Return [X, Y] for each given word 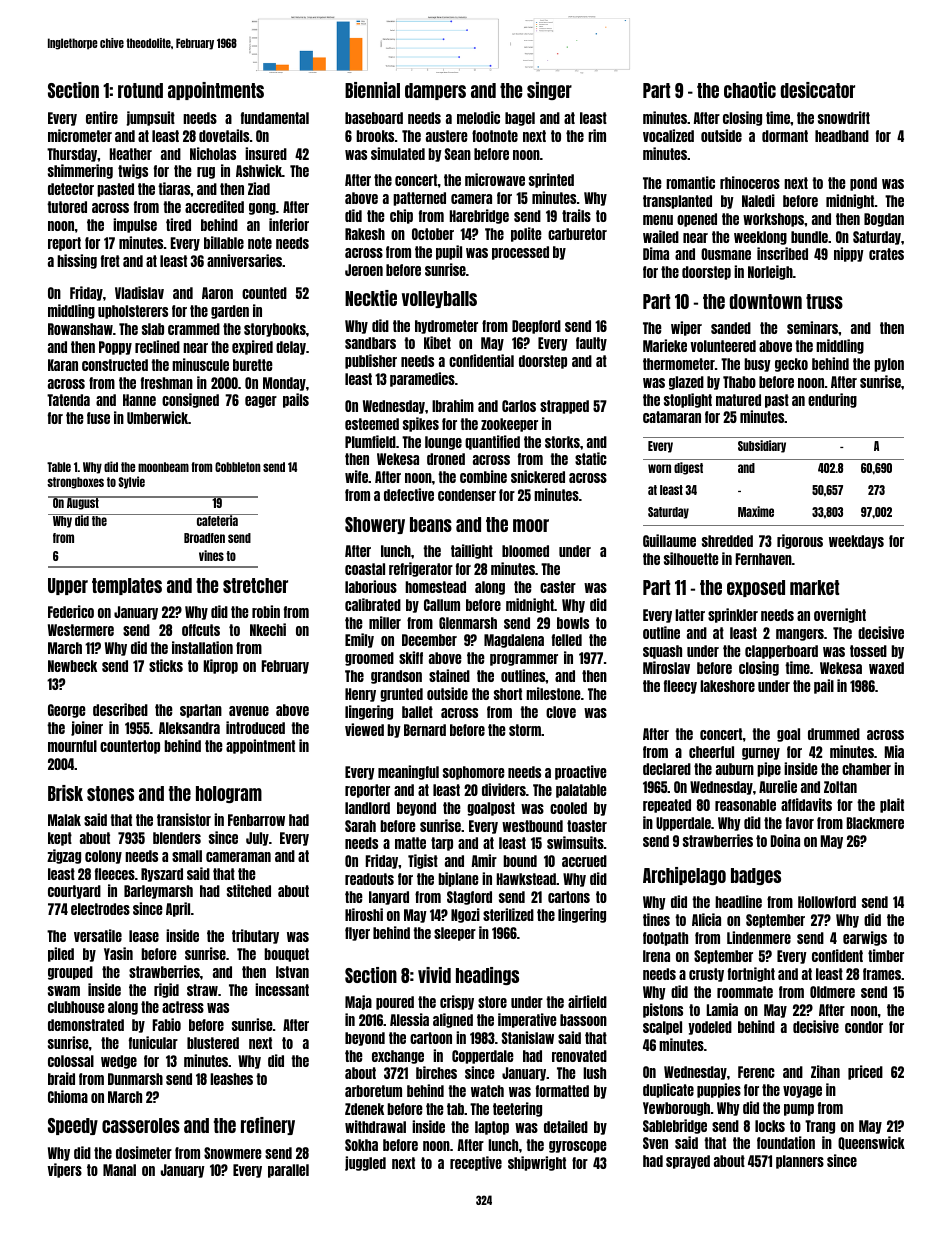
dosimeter [144, 1152]
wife [356, 476]
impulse [135, 225]
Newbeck [72, 666]
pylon [889, 365]
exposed [756, 588]
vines [211, 555]
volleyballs [439, 299]
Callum [442, 605]
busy [757, 365]
